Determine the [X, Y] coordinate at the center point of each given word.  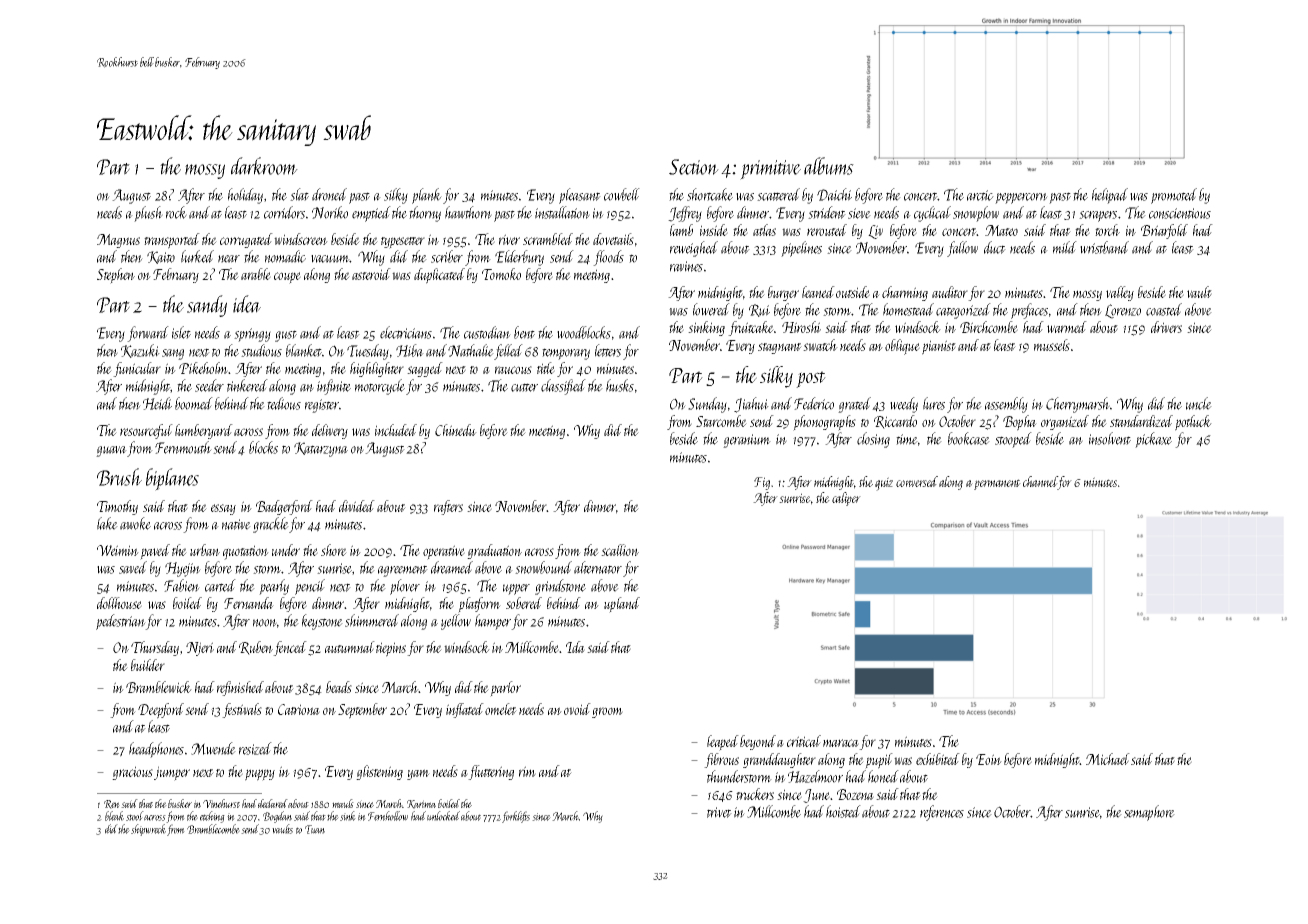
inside [714, 230]
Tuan [315, 829]
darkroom [264, 166]
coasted [1164, 309]
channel [1040, 483]
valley [1120, 293]
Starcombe [721, 421]
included [396, 430]
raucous [513, 370]
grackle [271, 525]
